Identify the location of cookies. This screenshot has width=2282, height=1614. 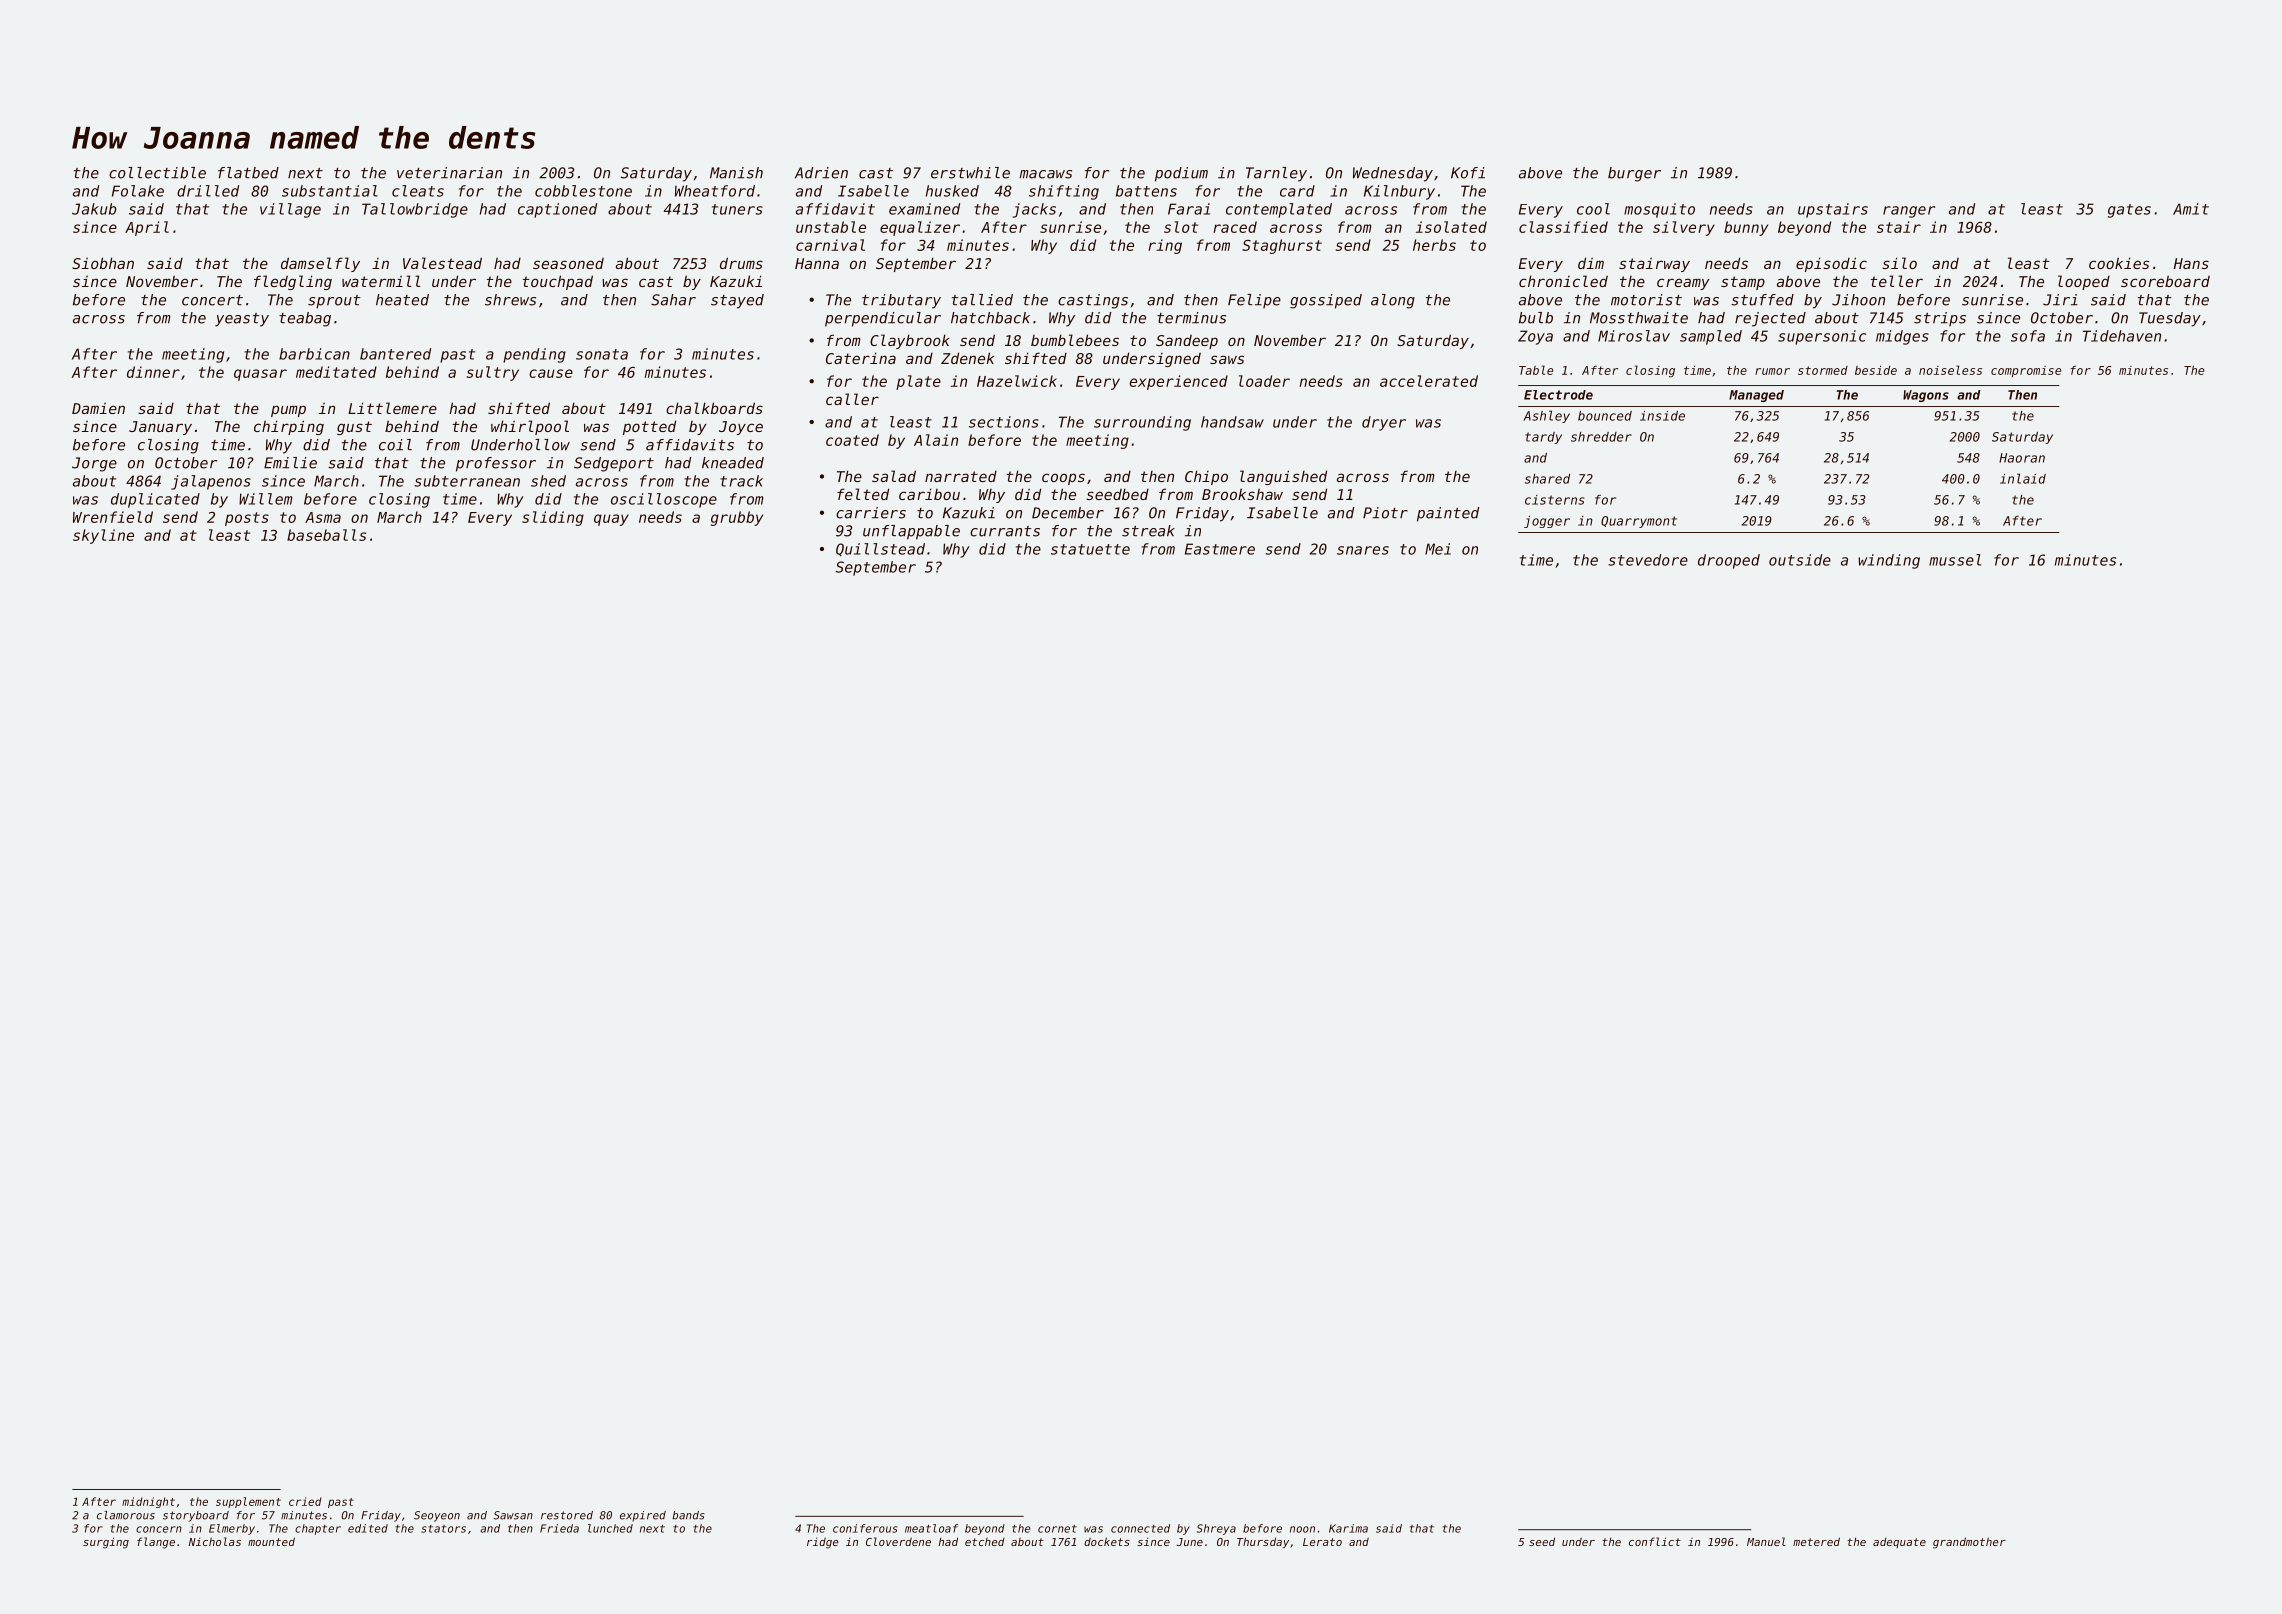
(2119, 263).
